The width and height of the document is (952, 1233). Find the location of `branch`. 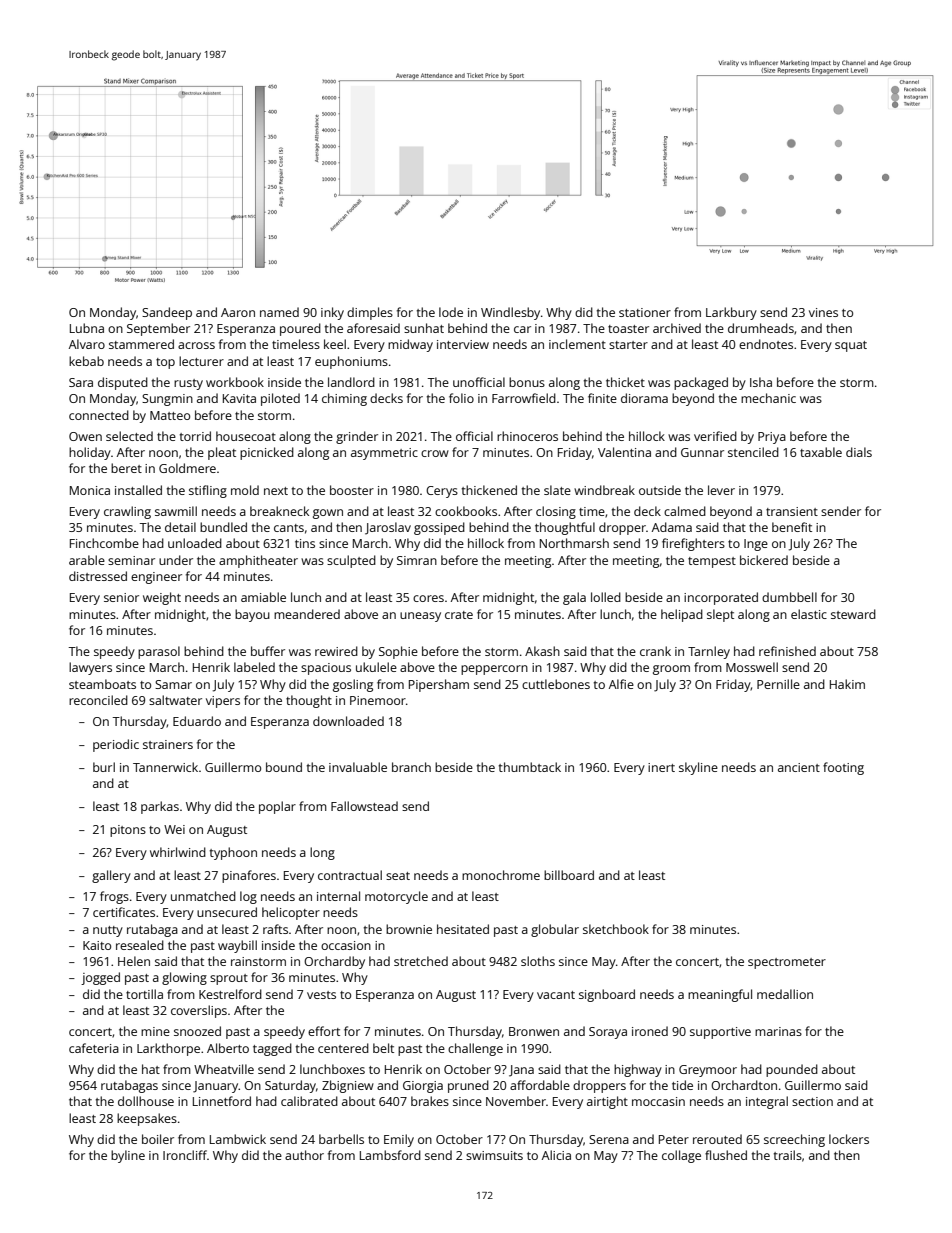

branch is located at coordinates (411, 767).
